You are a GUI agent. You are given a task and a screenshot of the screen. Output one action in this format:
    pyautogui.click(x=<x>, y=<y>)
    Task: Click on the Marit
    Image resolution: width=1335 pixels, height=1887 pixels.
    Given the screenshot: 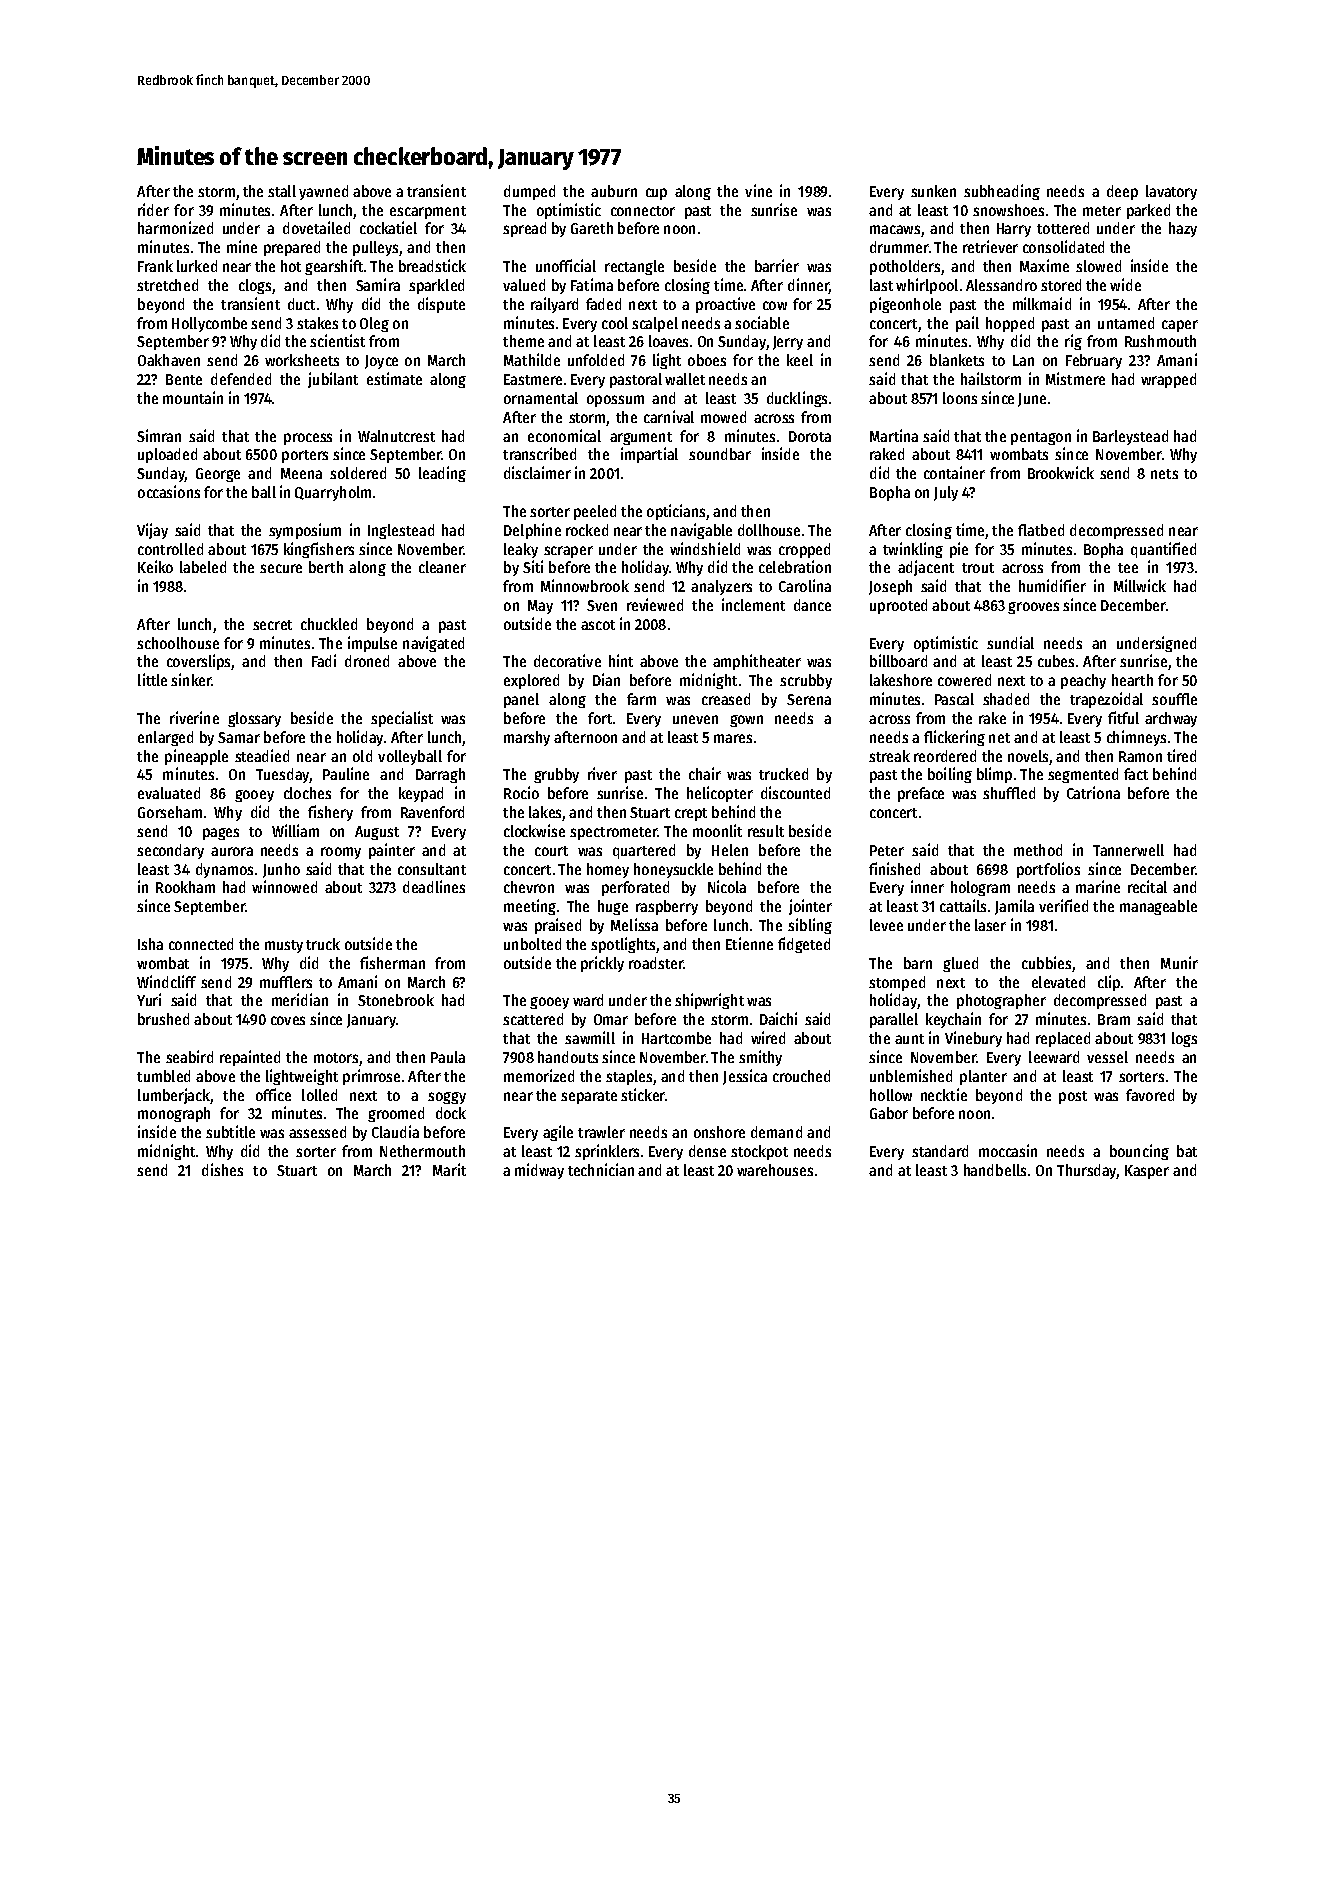 What is the action you would take?
    pyautogui.click(x=449, y=1169)
